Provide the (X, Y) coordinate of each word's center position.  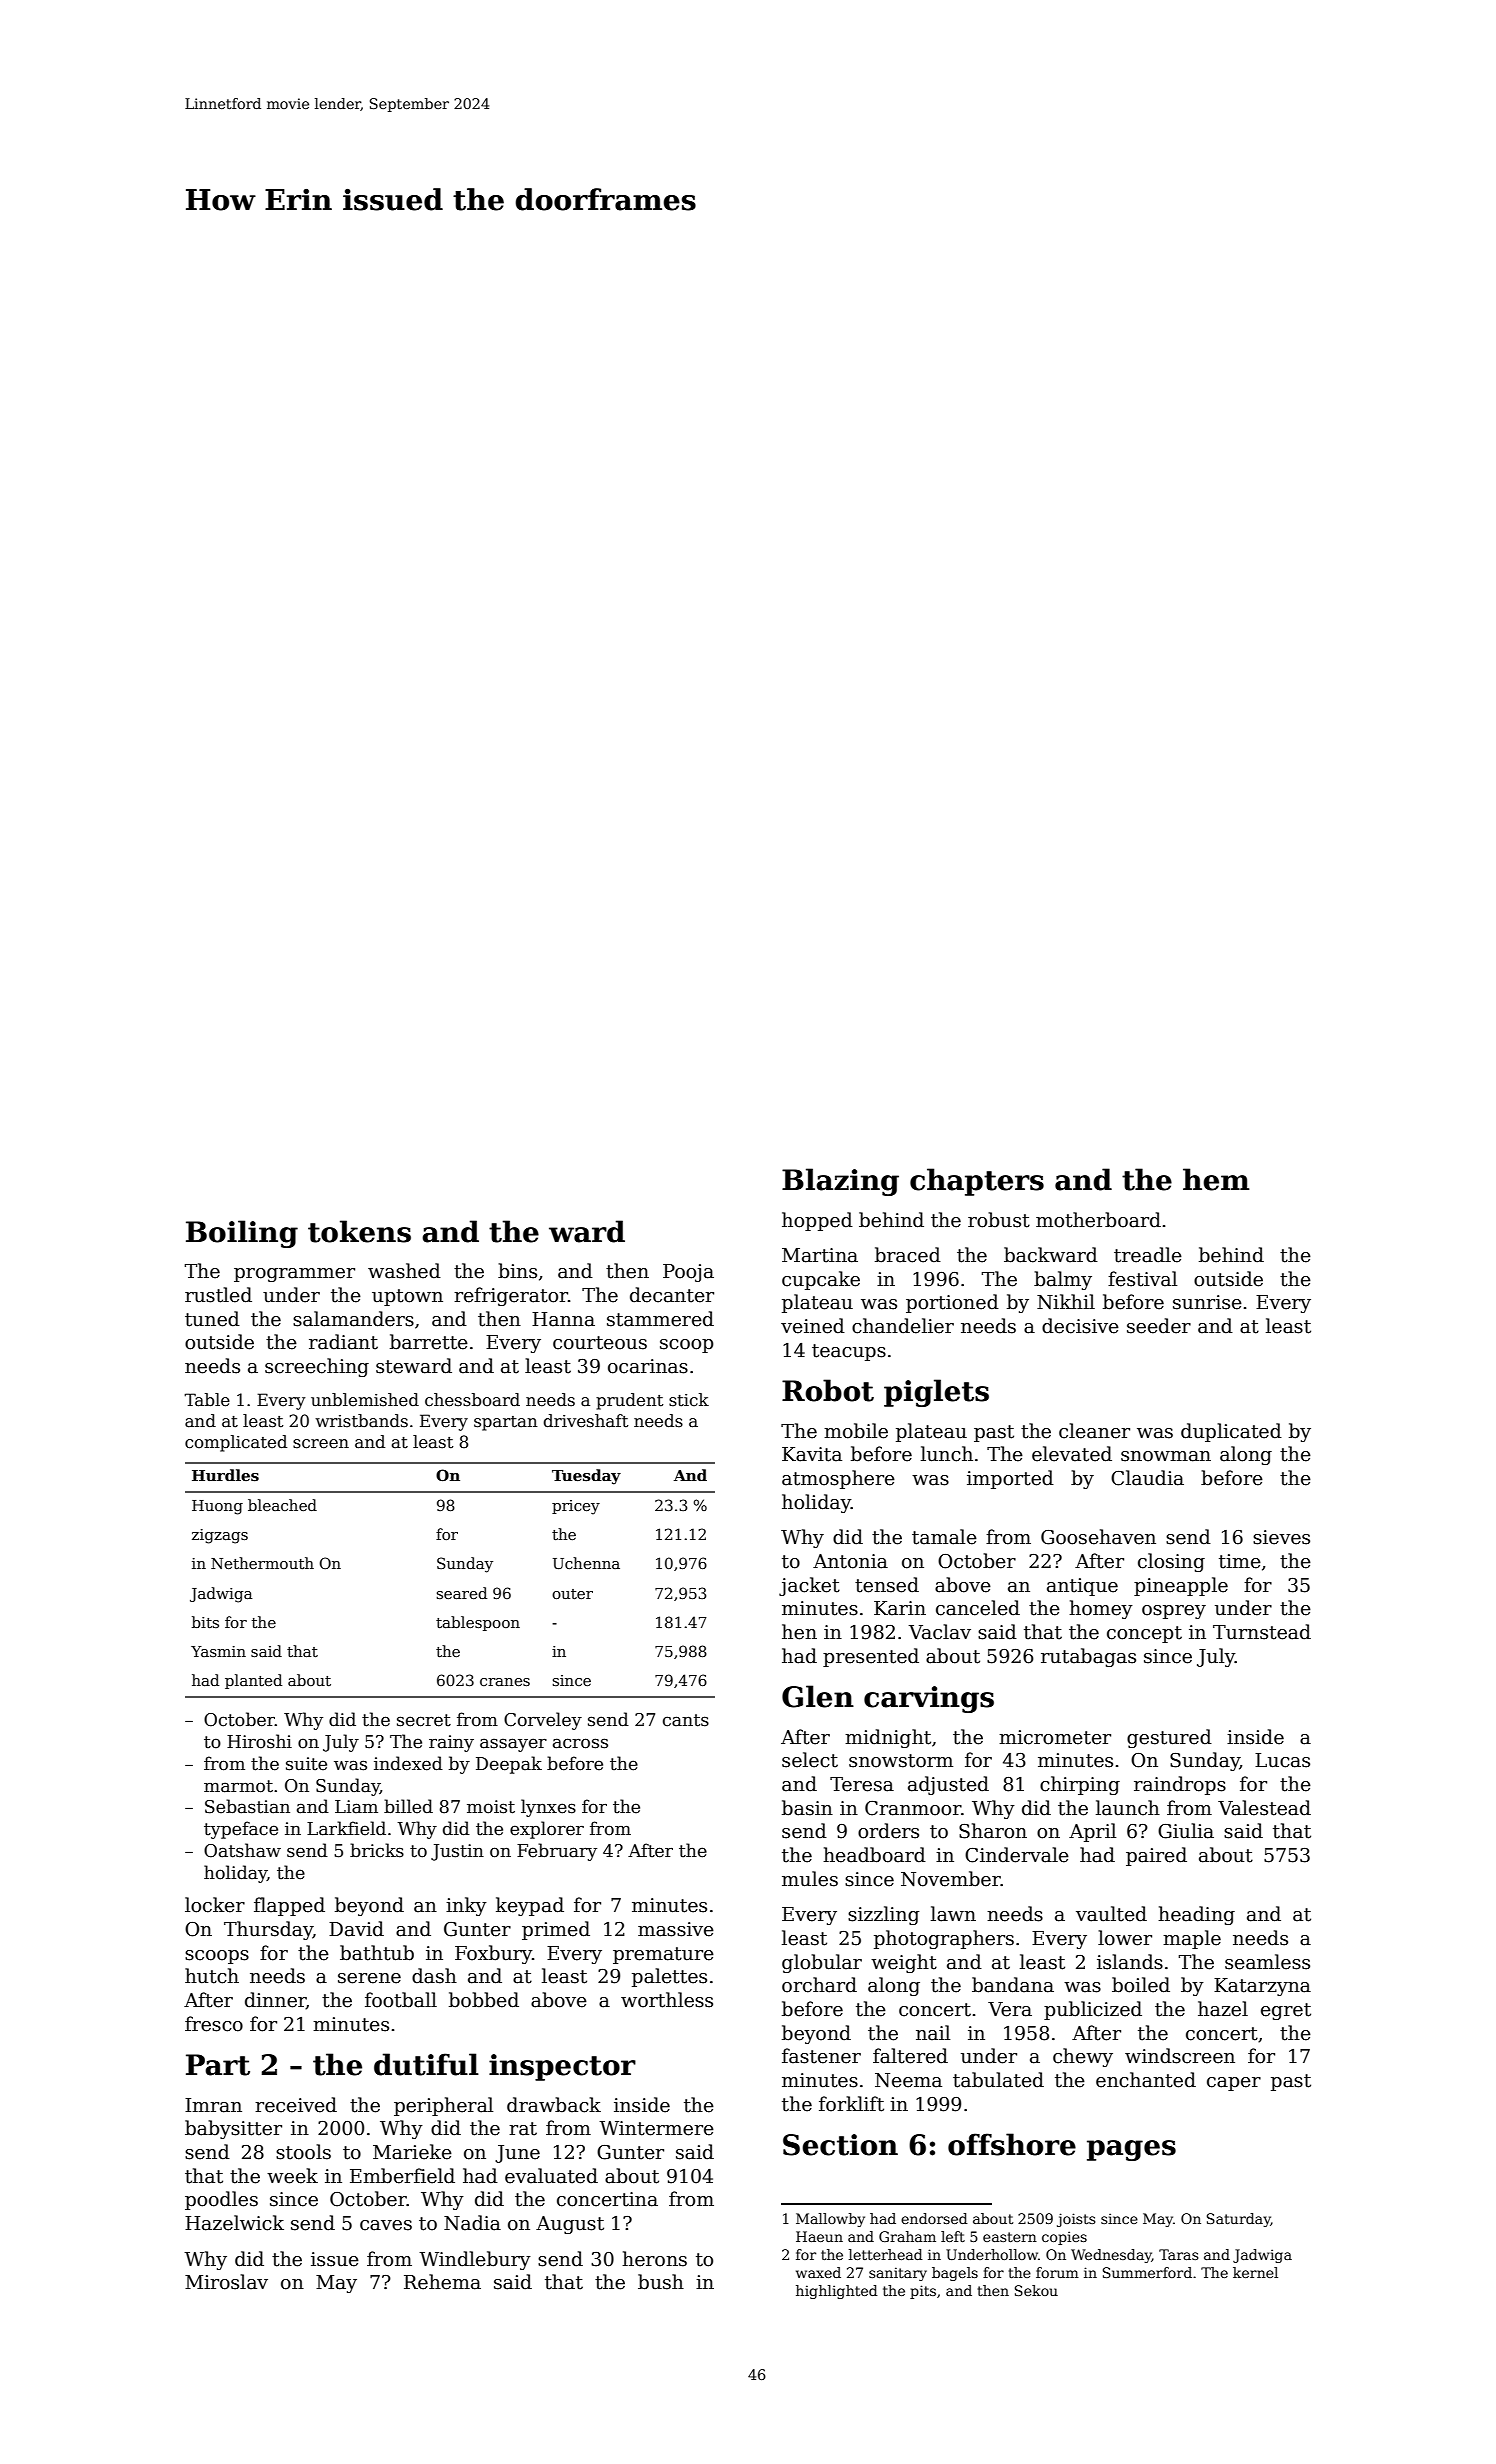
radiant (343, 1342)
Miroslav (226, 2282)
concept (1144, 1634)
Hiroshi (259, 1741)
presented (871, 1657)
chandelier (903, 1326)
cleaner (1094, 1431)
